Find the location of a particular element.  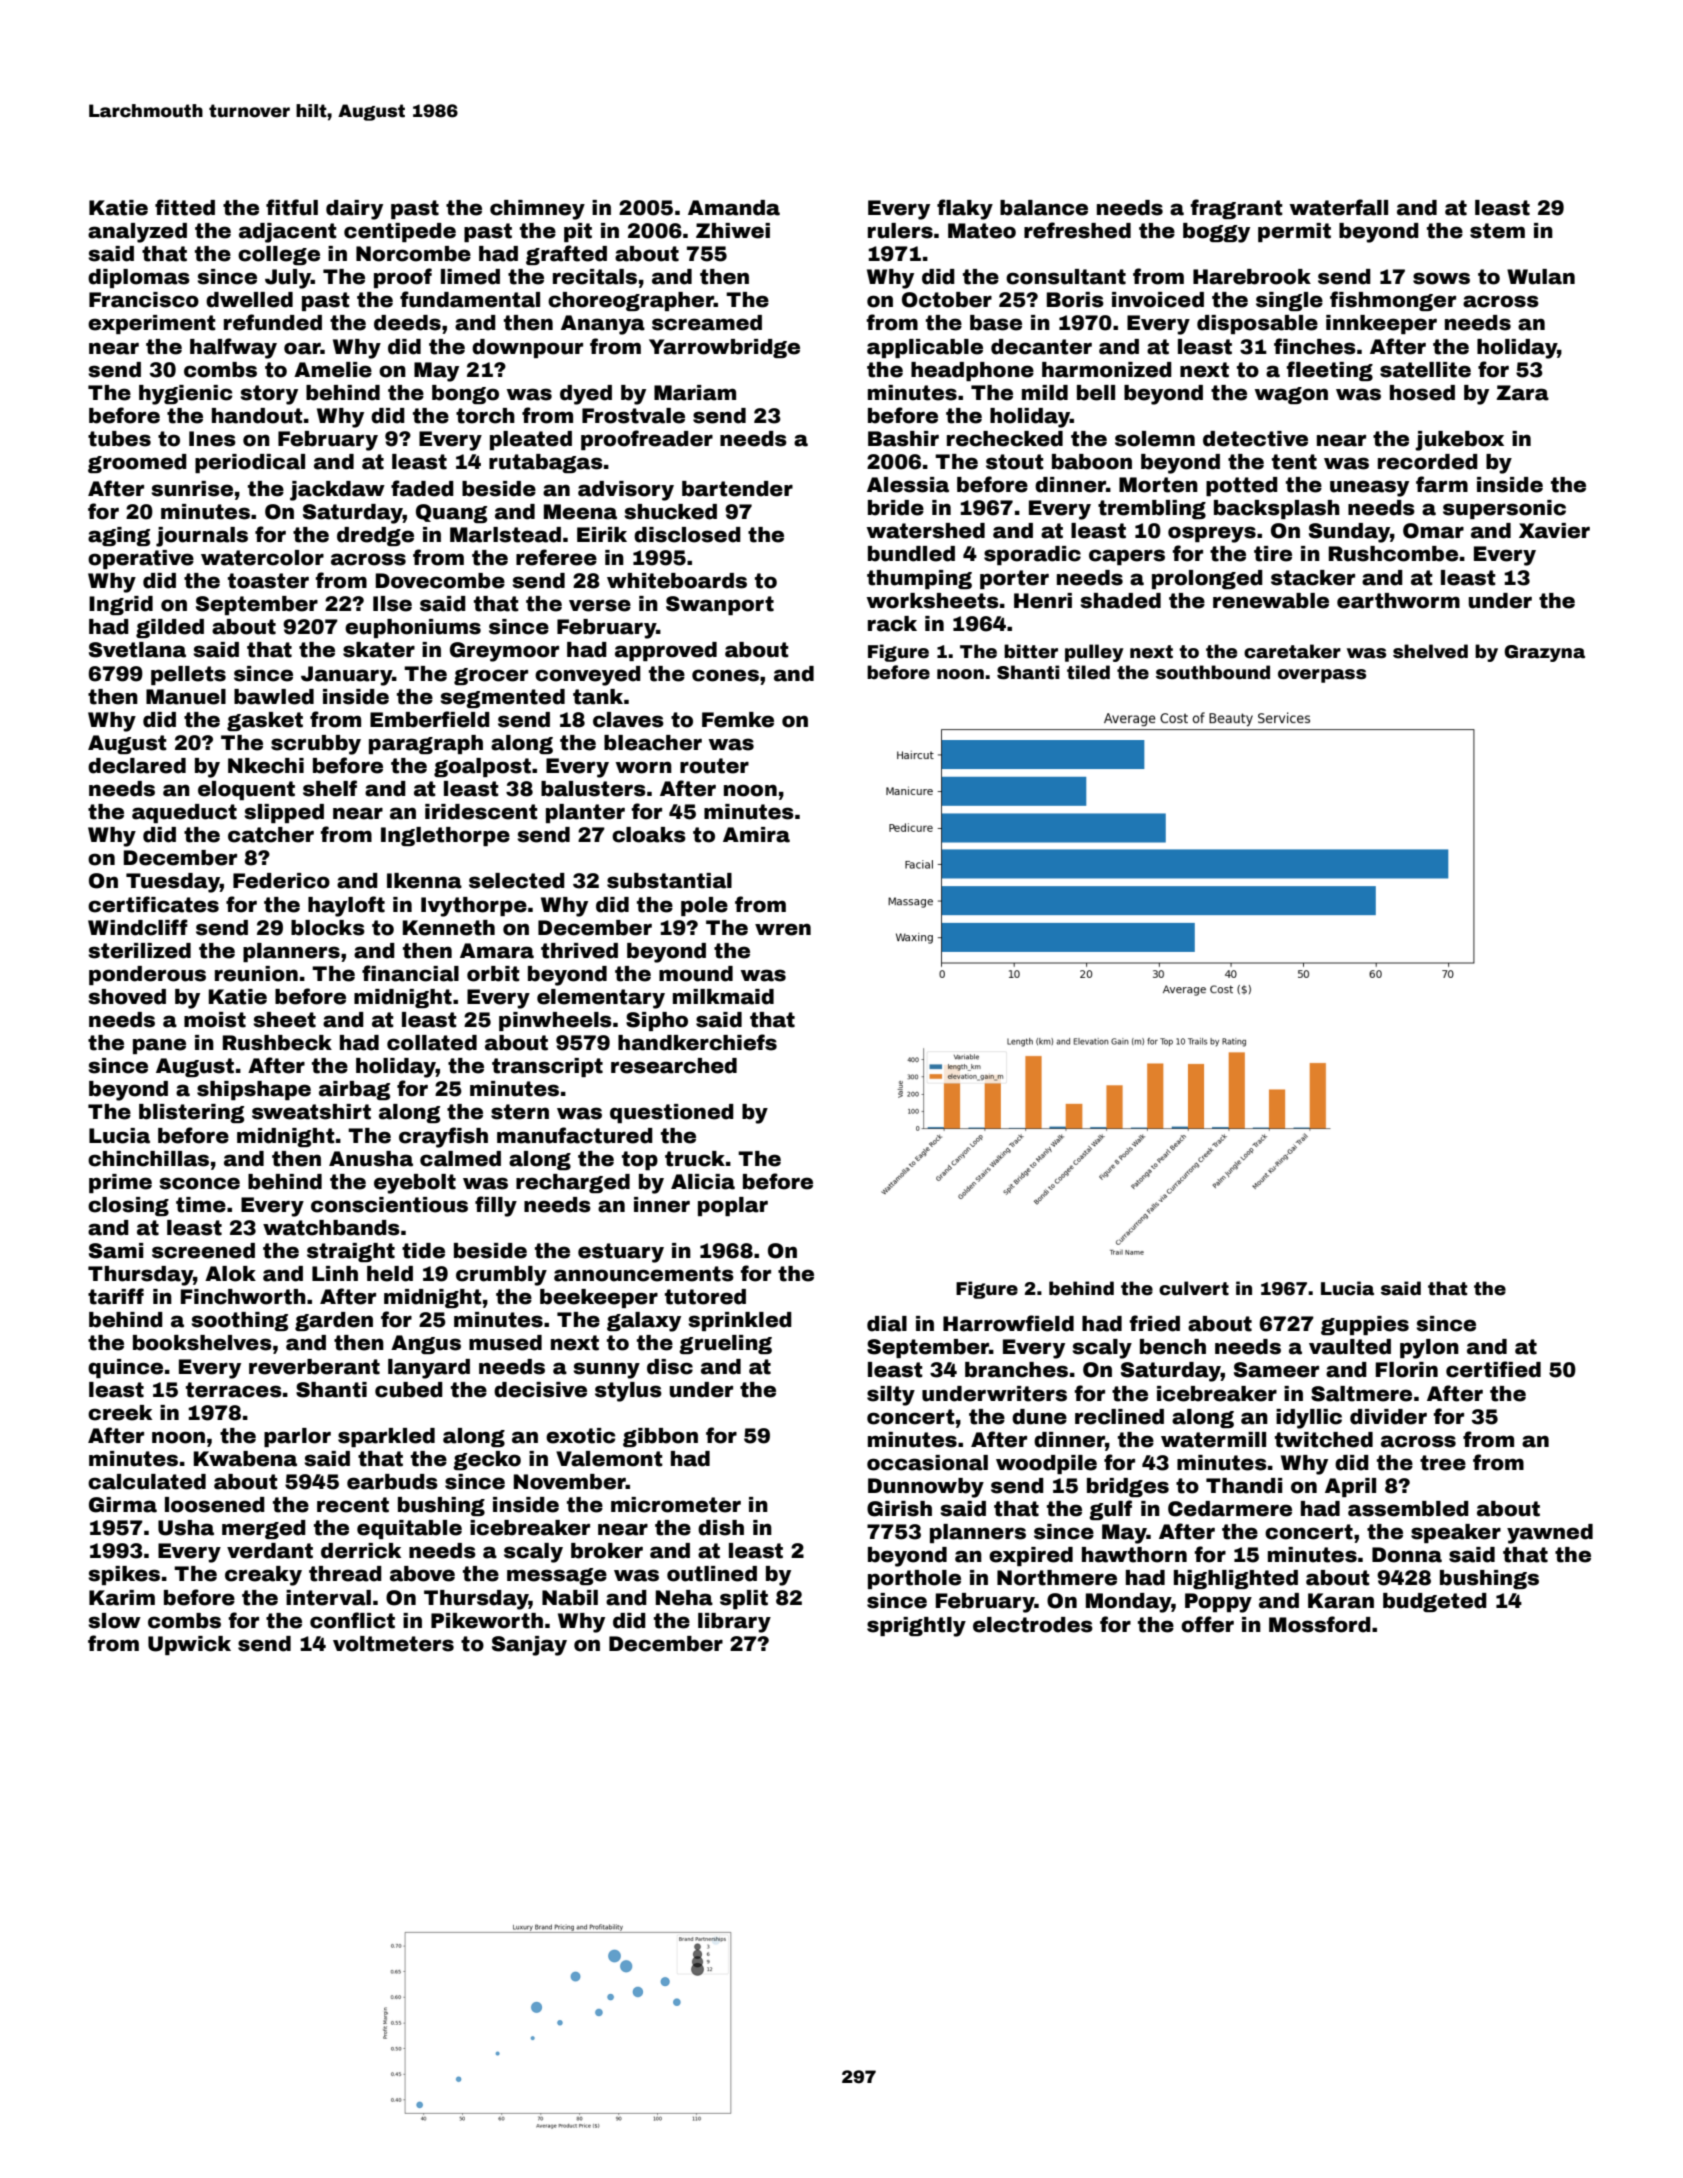

gibbon is located at coordinates (660, 1437).
